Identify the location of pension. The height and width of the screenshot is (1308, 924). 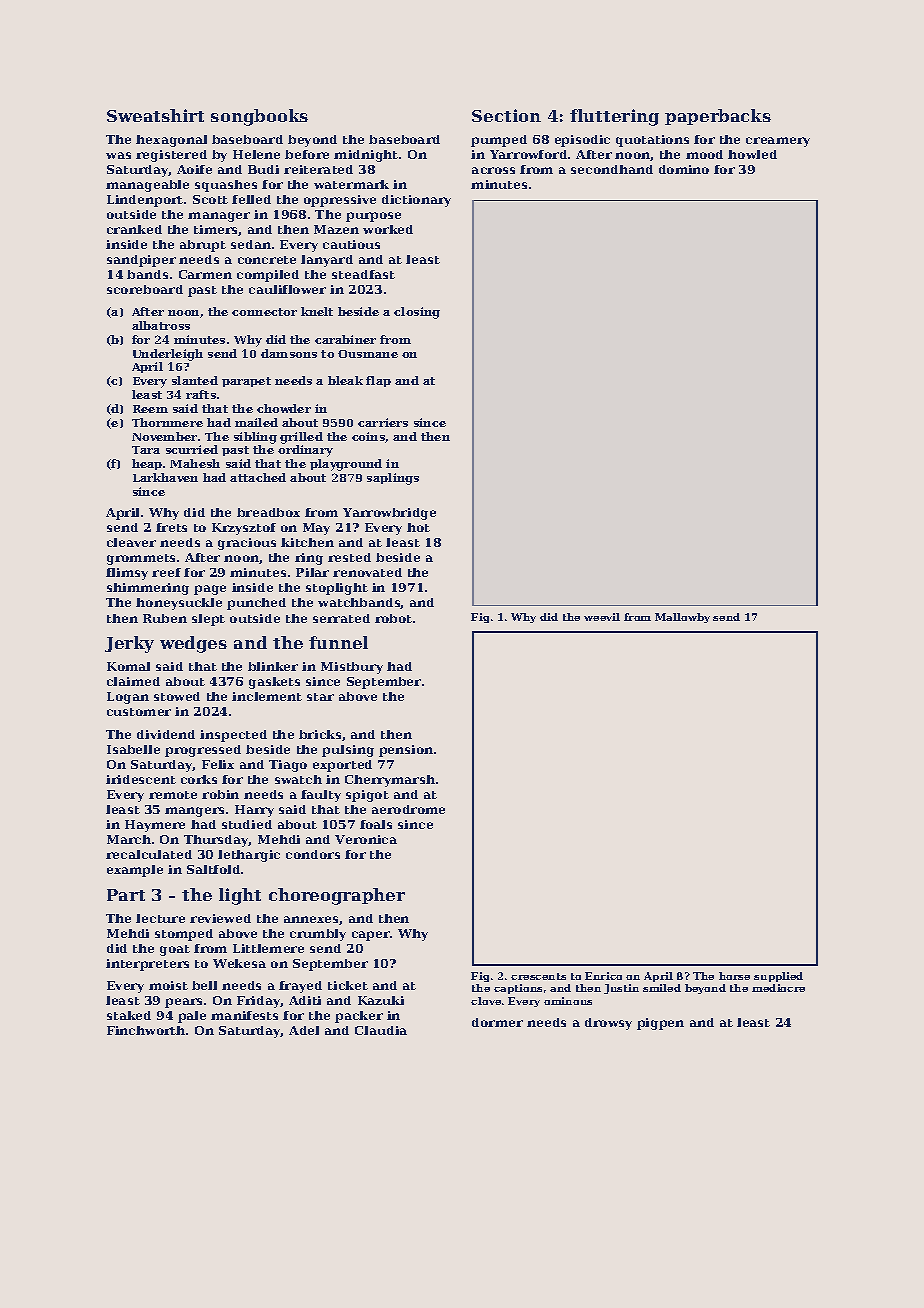
(406, 751).
